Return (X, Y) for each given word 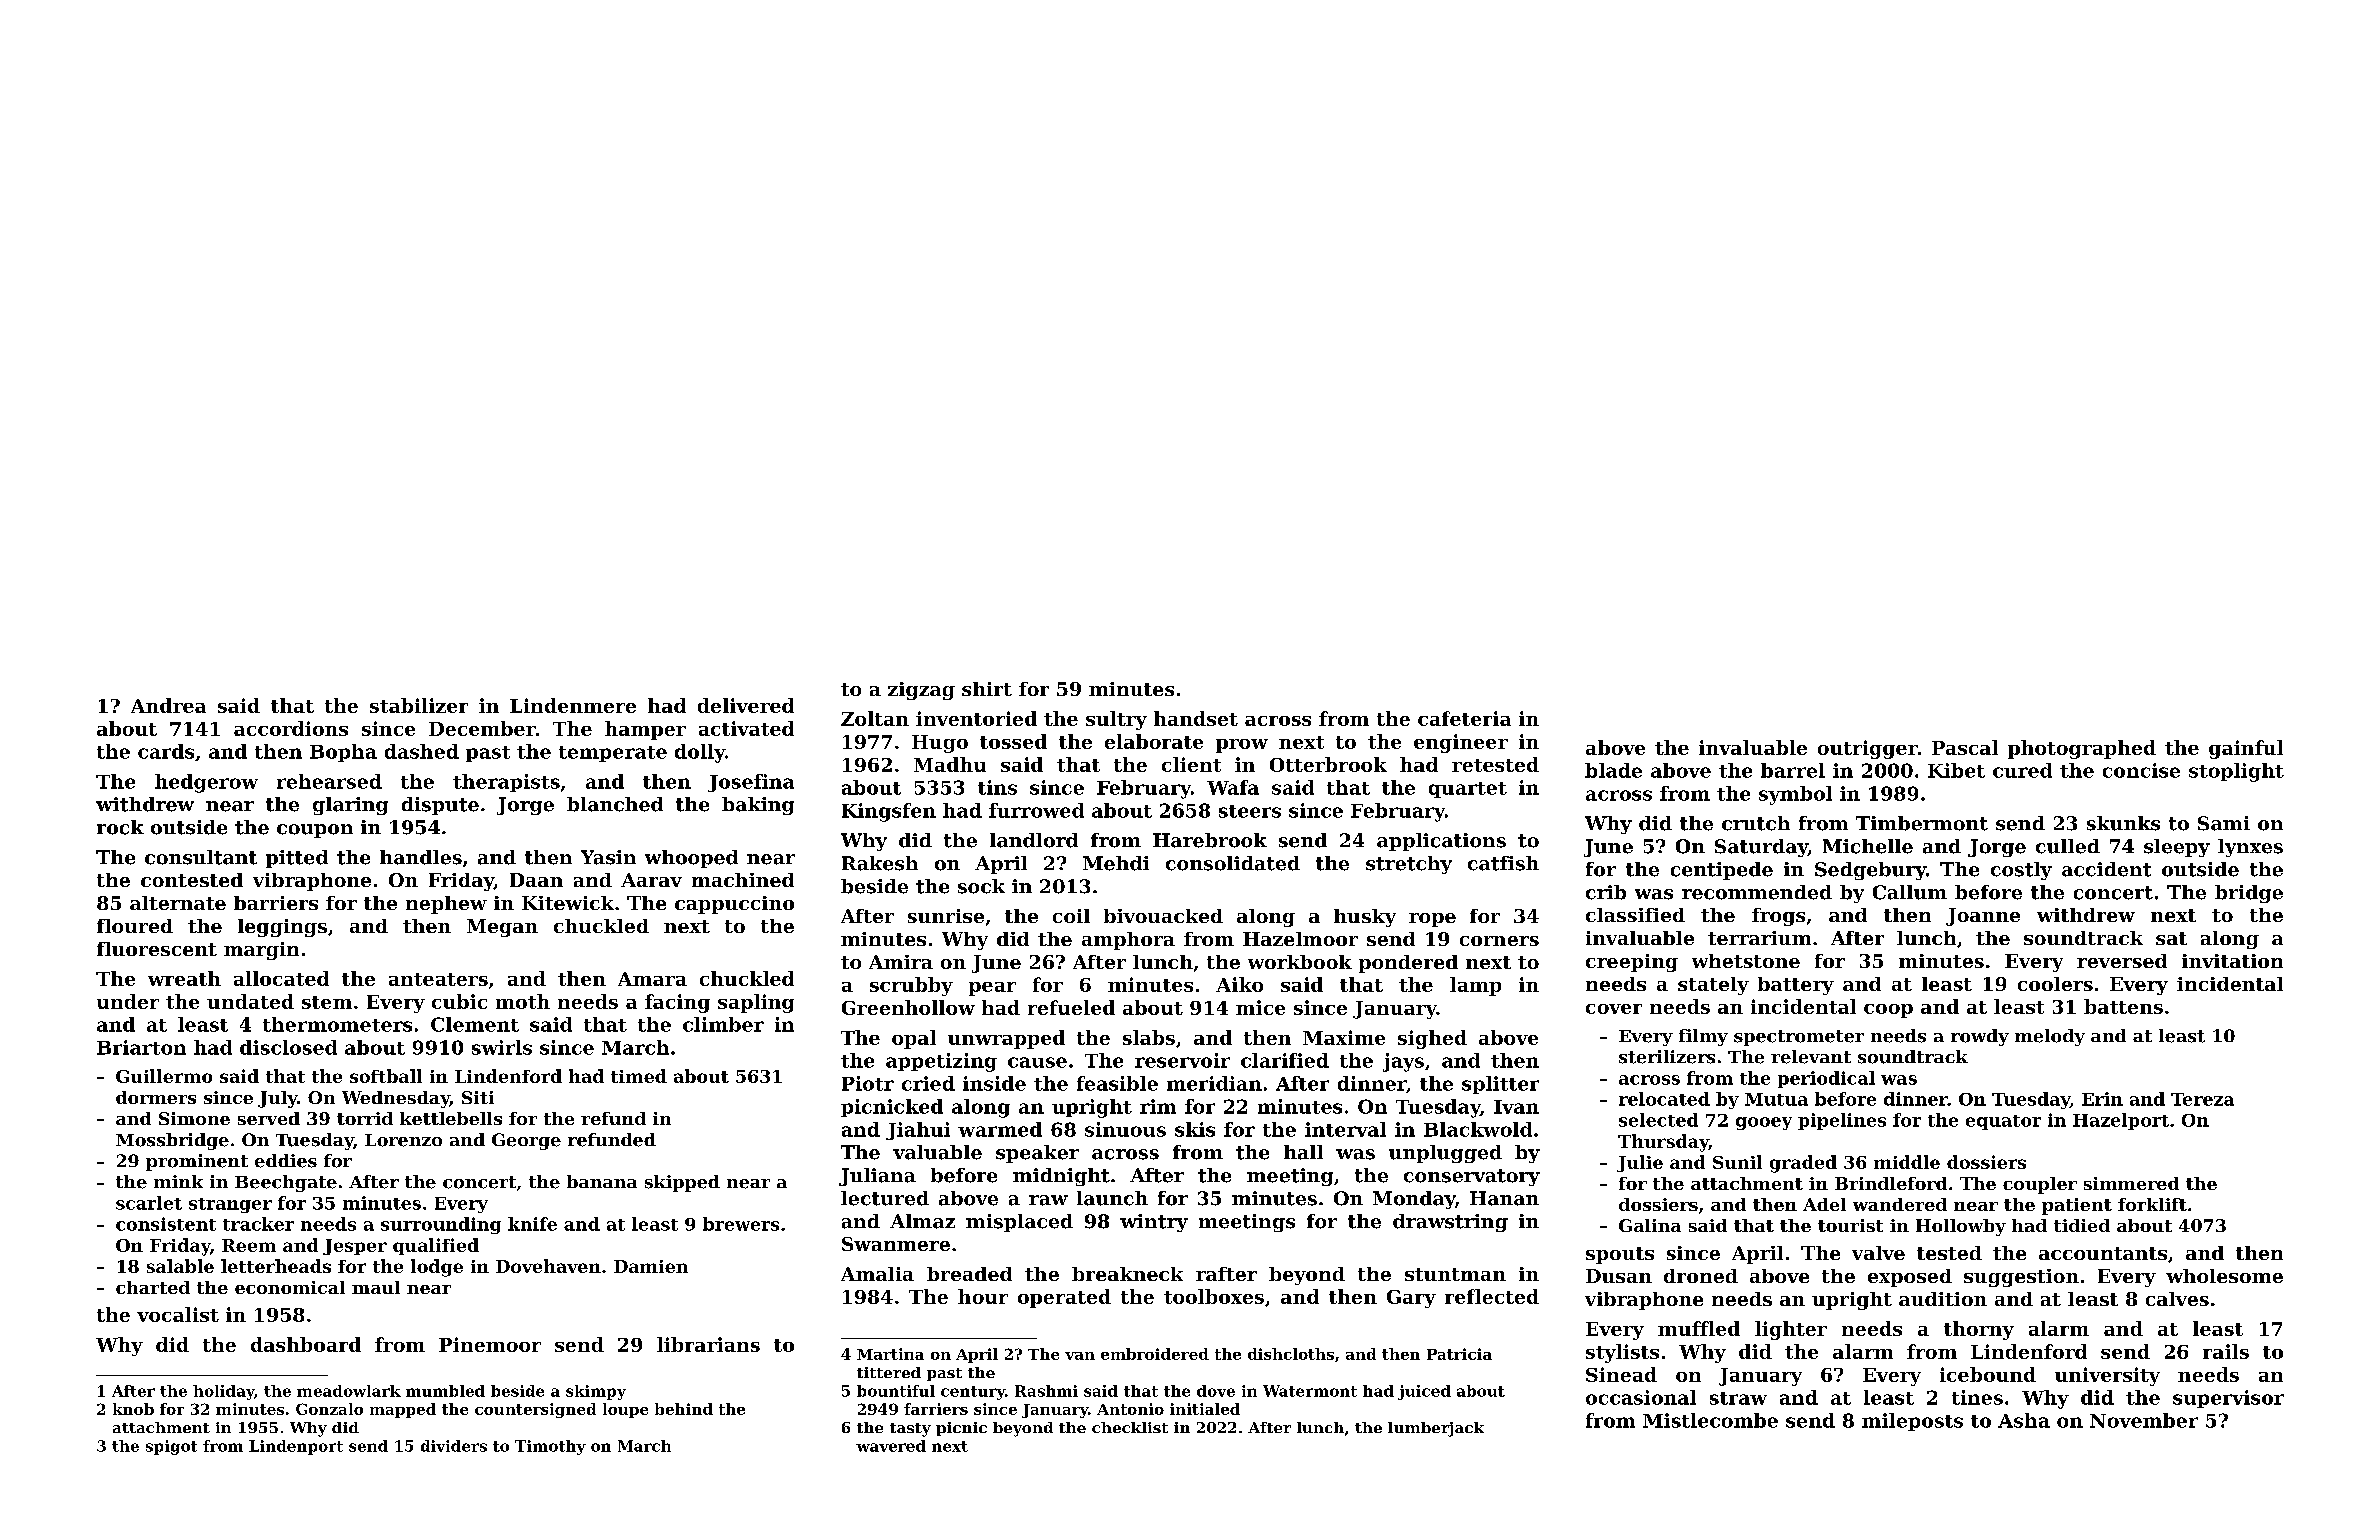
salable (180, 1266)
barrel (1793, 770)
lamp (1475, 986)
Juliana (877, 1177)
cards (166, 751)
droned (1701, 1276)
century (973, 1393)
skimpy (596, 1392)
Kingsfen (889, 812)
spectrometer (1799, 1038)
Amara (652, 979)
